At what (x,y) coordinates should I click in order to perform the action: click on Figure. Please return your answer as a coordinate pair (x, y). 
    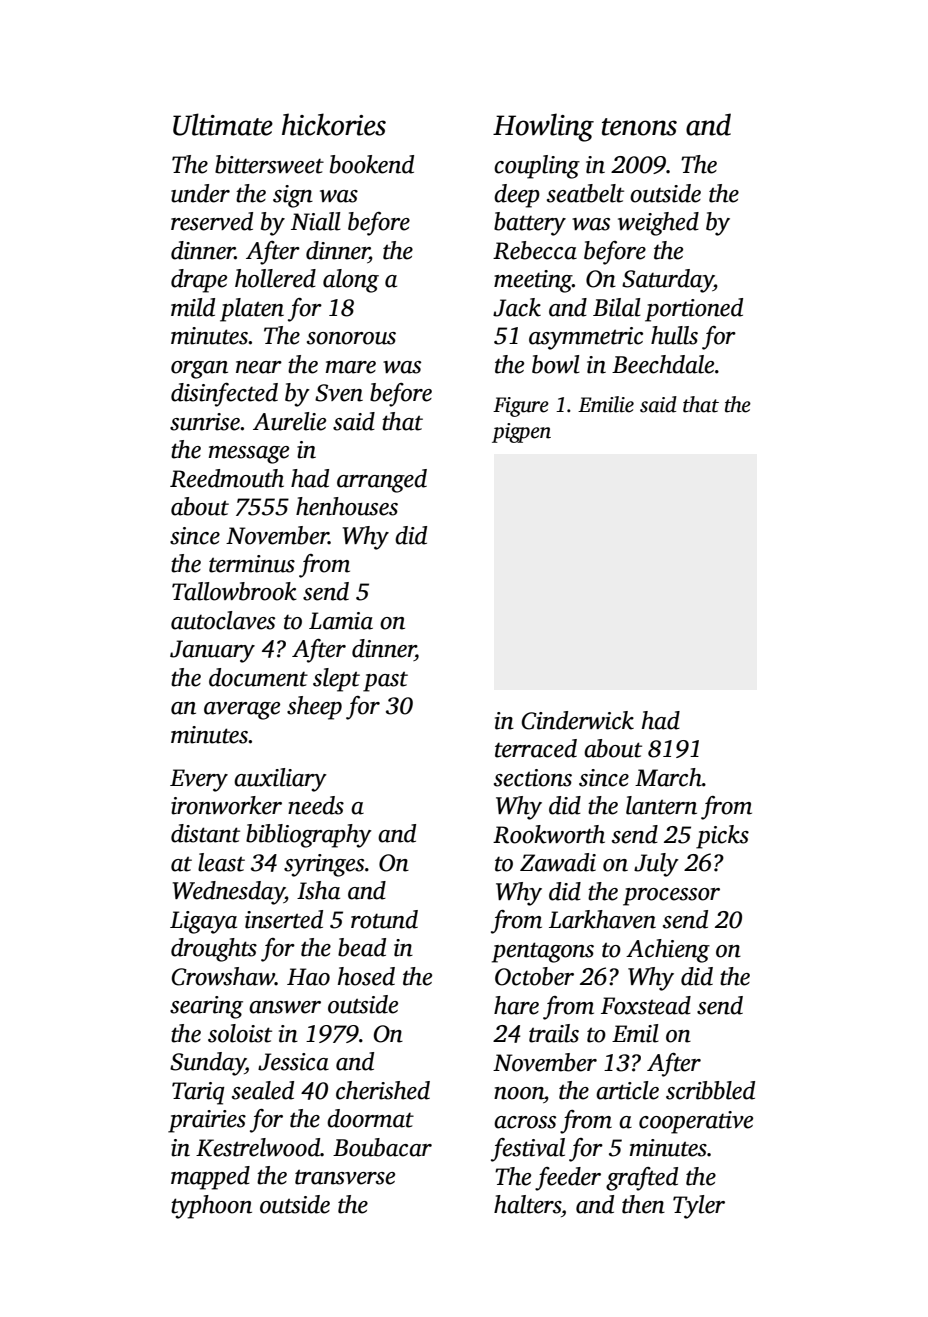
    Looking at the image, I should click on (521, 407).
